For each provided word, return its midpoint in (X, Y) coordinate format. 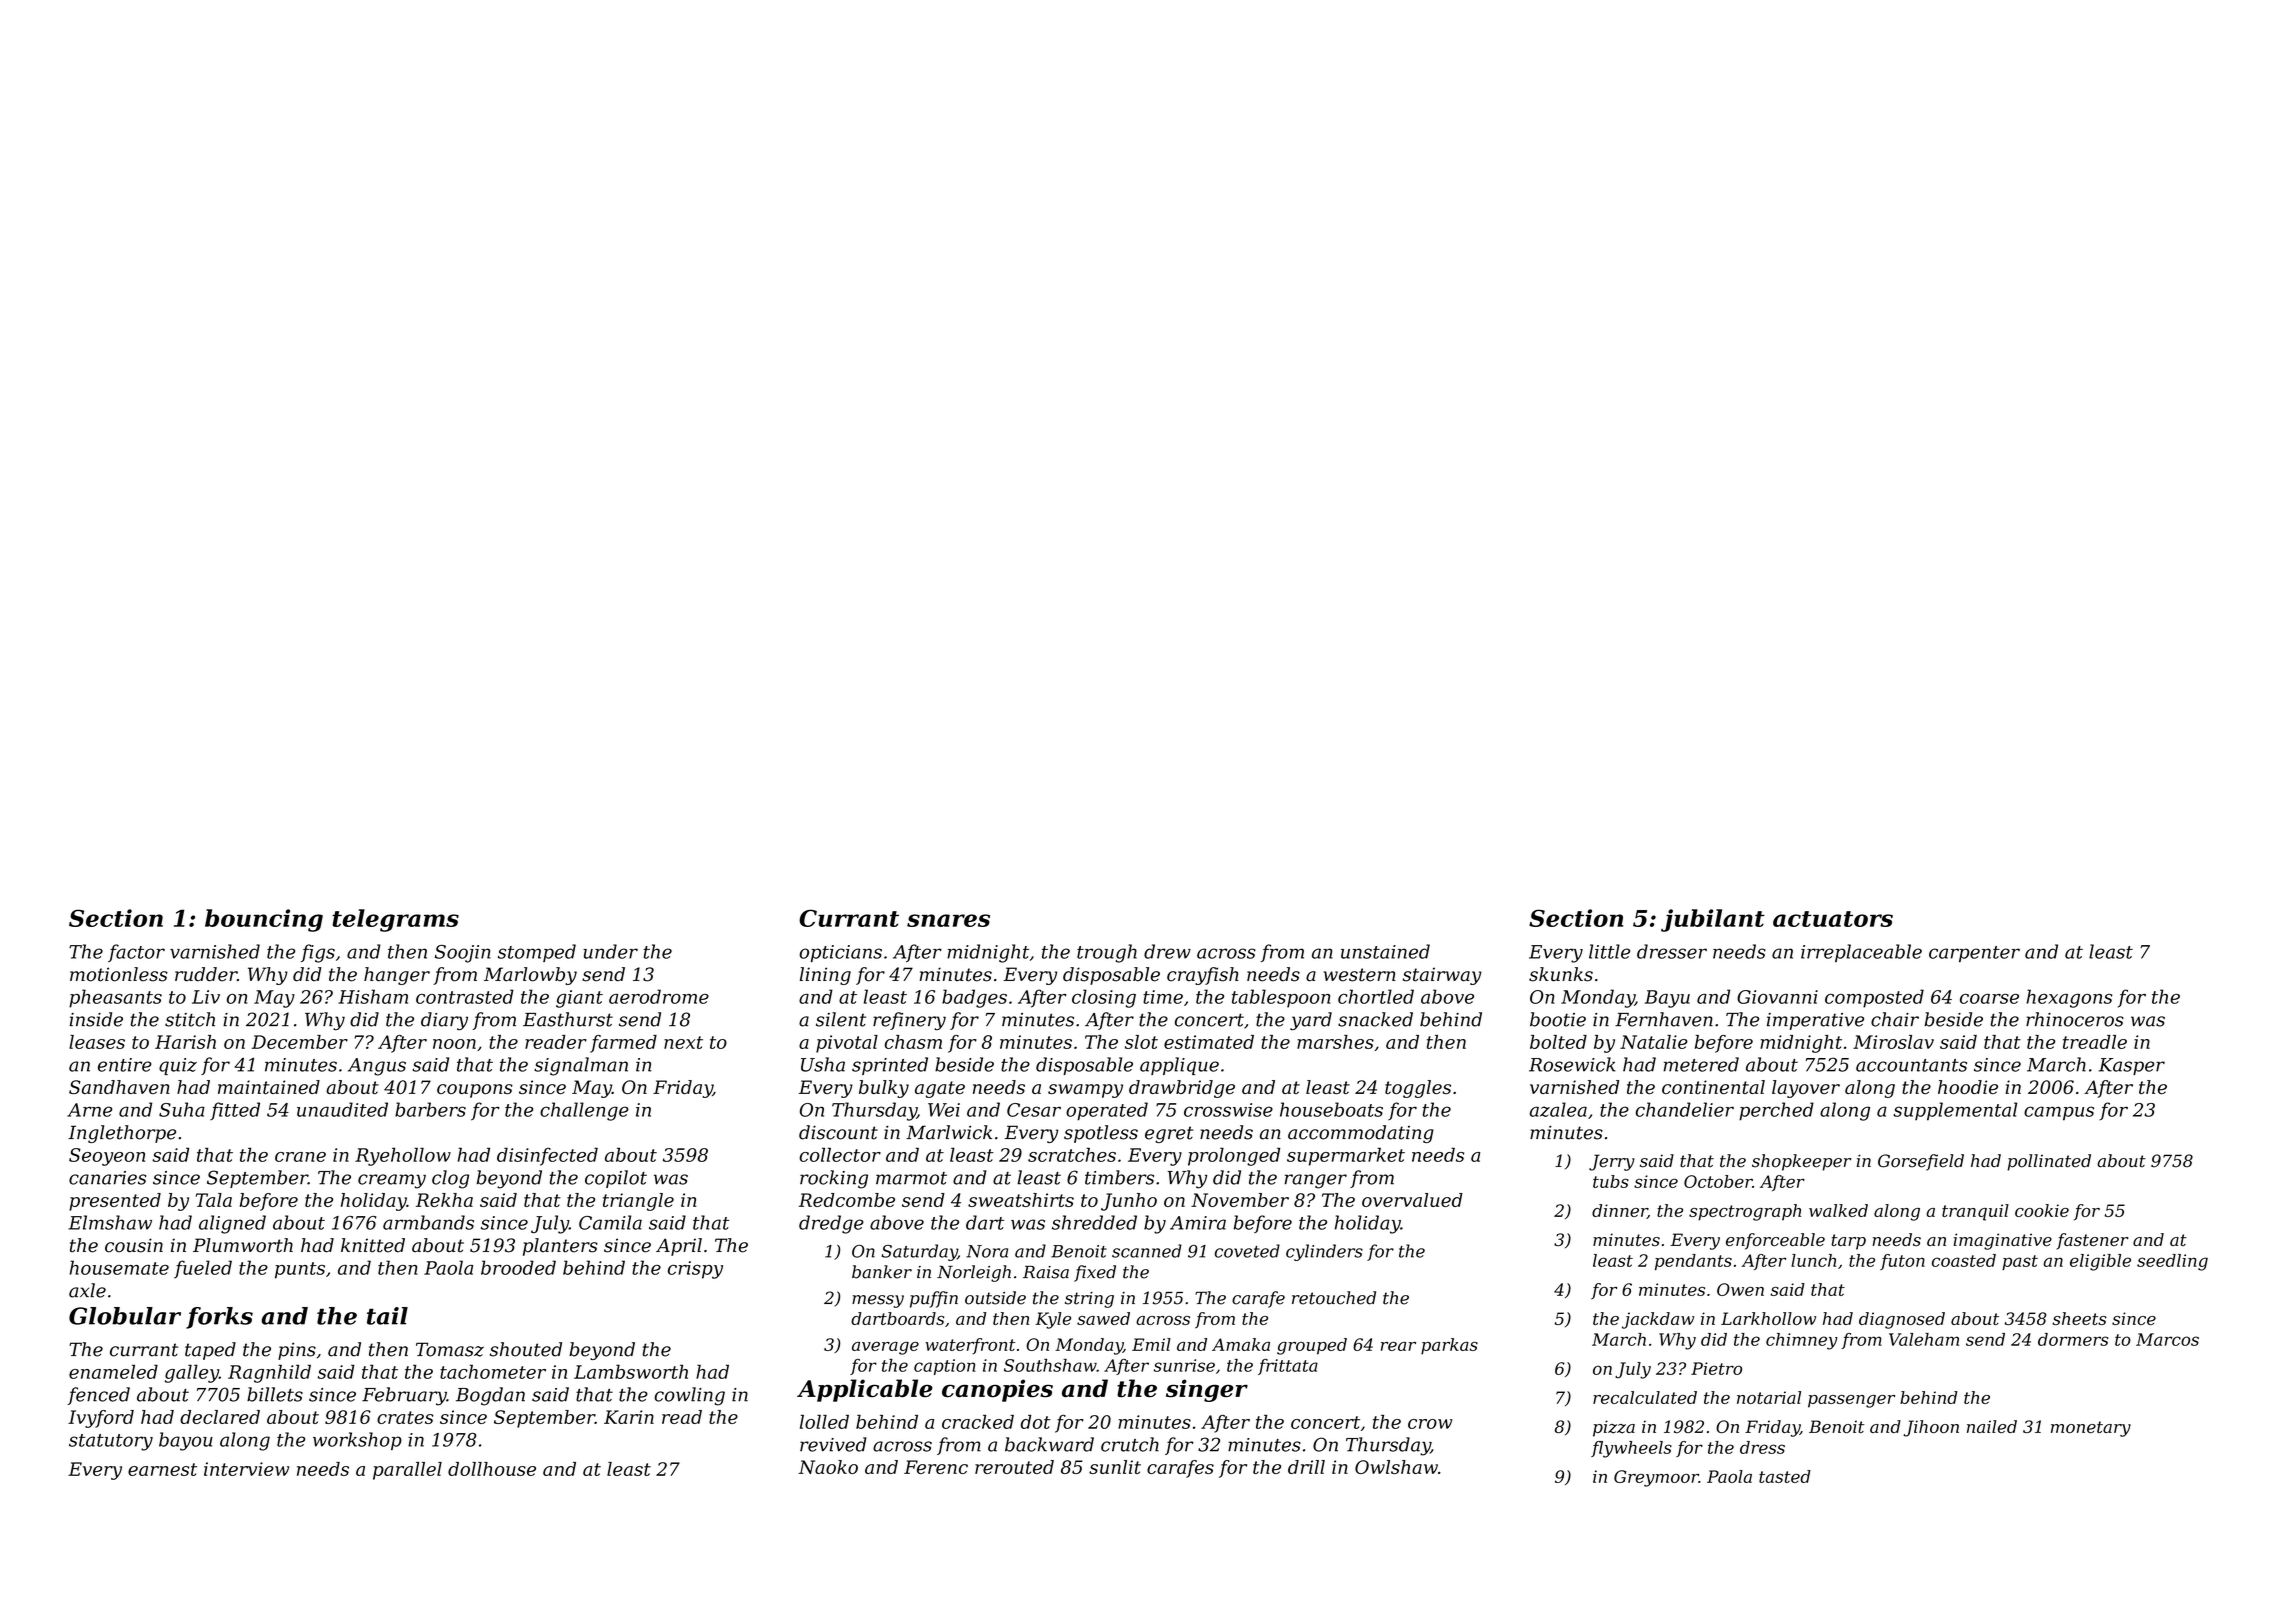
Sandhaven (119, 1087)
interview (246, 1469)
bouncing (264, 920)
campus (2059, 1113)
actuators (1833, 919)
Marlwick (949, 1132)
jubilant (1713, 920)
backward (1049, 1444)
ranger (1315, 1181)
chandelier (1685, 1109)
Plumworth (243, 1245)
